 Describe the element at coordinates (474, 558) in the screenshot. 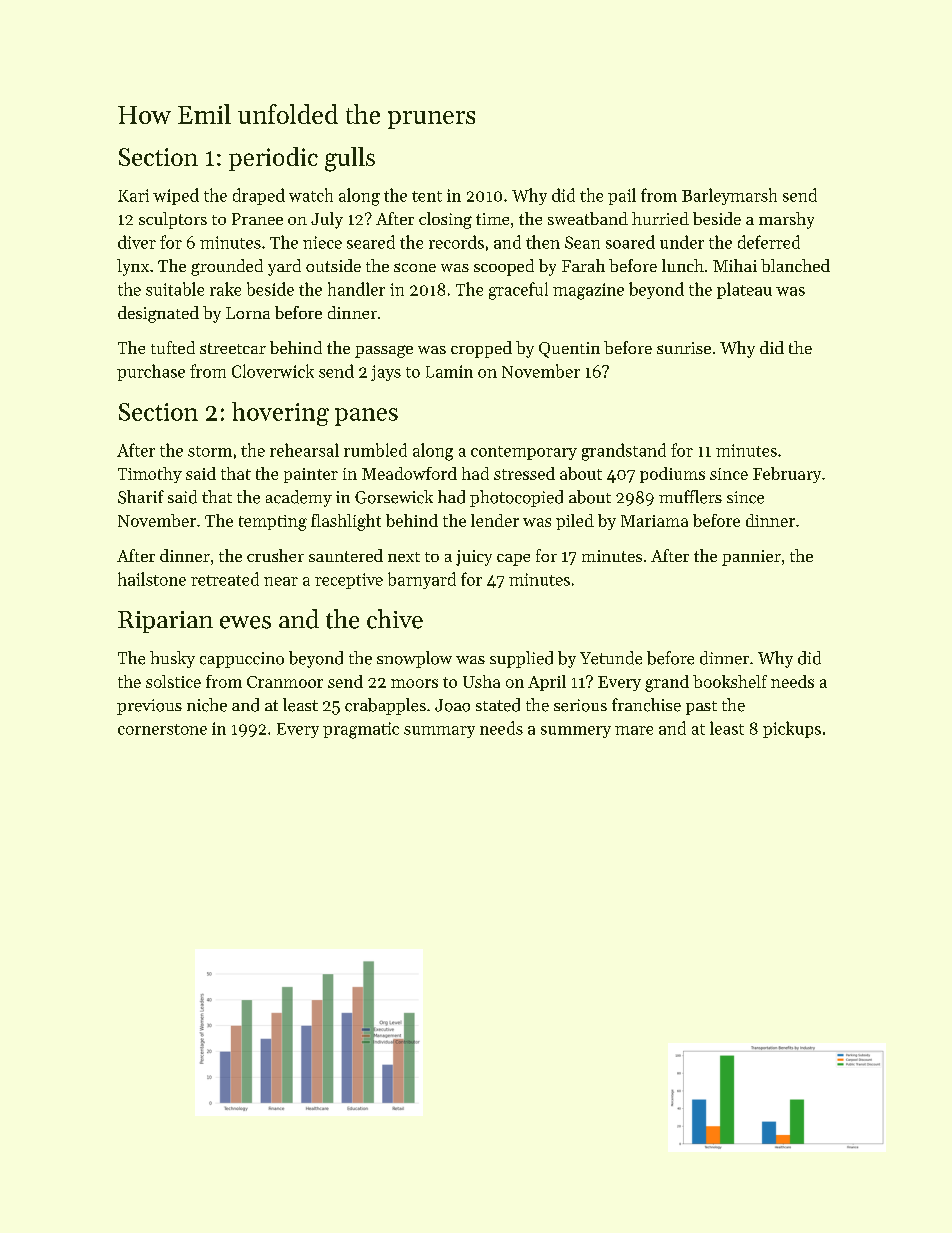

I see `juicy` at that location.
